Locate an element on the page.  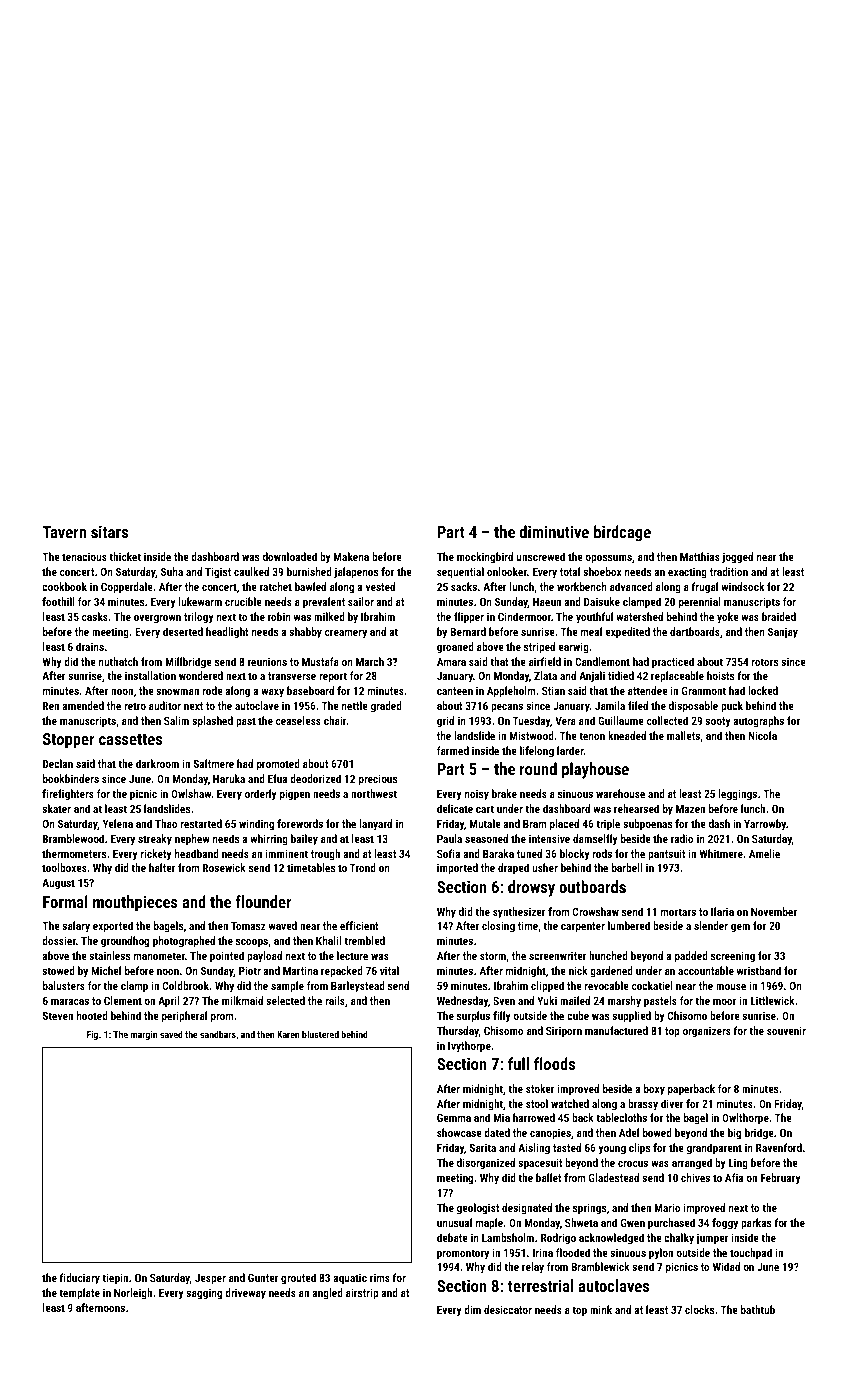
birdcage is located at coordinates (622, 533).
